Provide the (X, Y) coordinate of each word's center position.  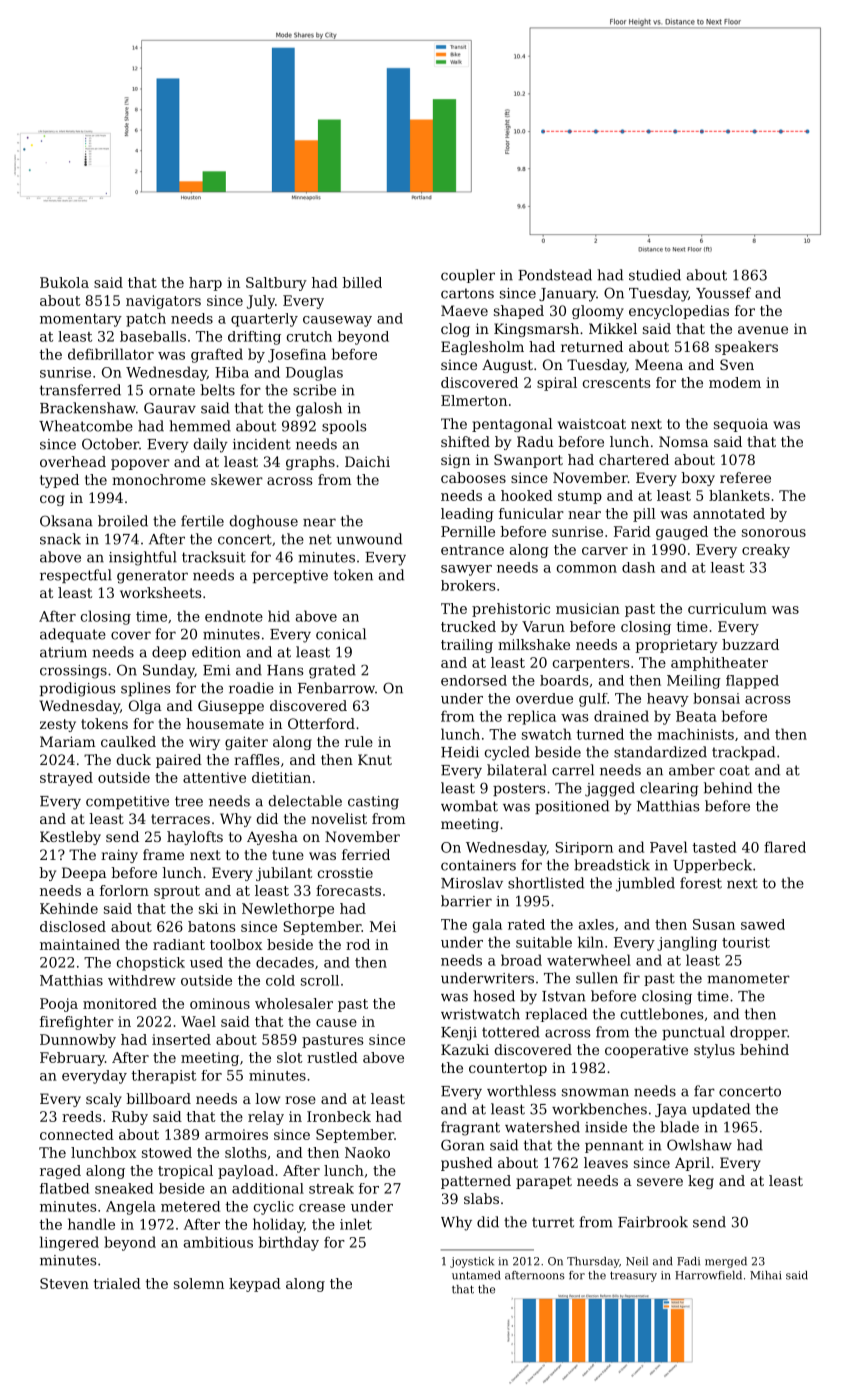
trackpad (743, 753)
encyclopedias (679, 312)
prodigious (77, 689)
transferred (80, 390)
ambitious (218, 1242)
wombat (469, 806)
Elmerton (474, 400)
